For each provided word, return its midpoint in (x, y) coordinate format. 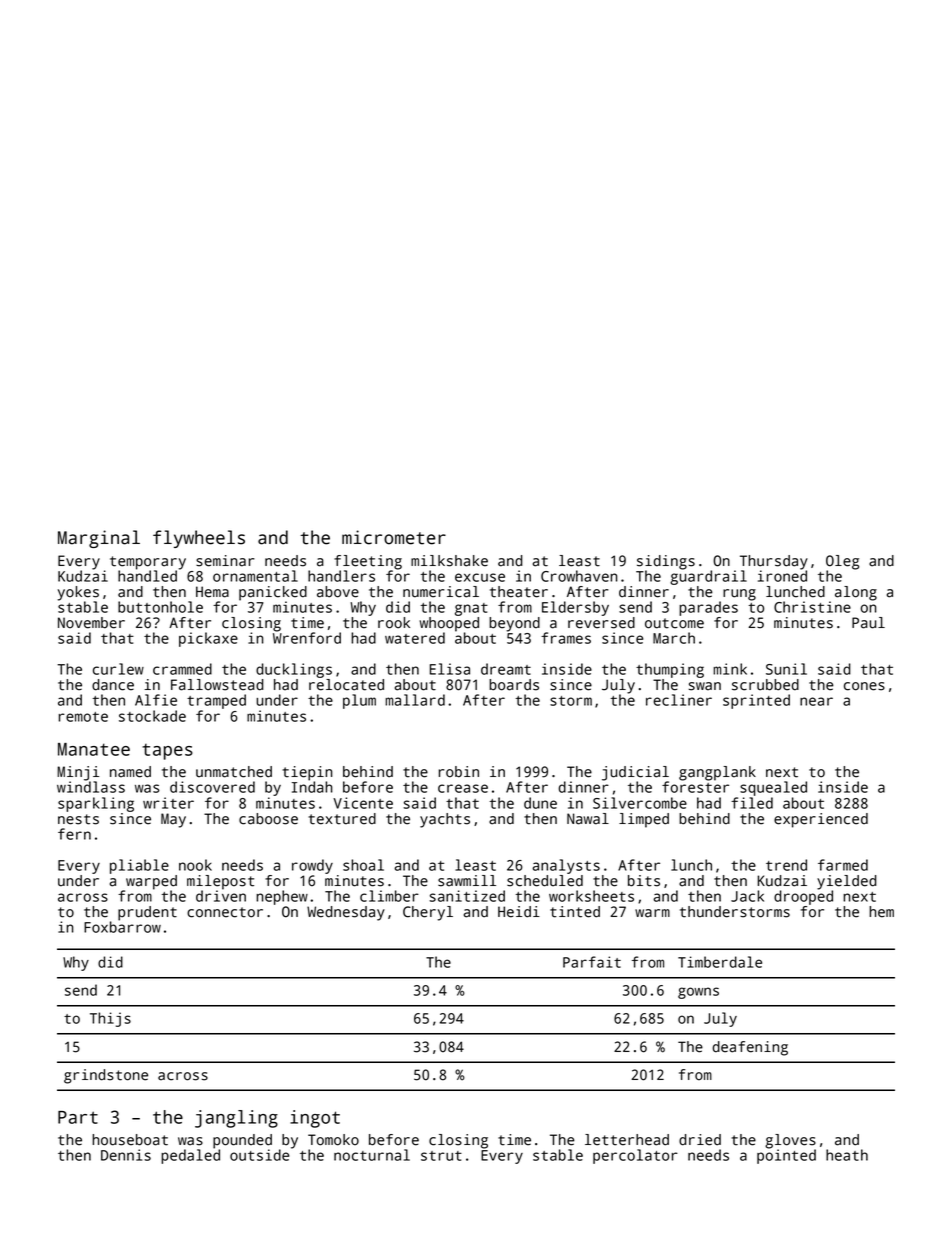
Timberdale (720, 962)
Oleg (842, 562)
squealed (773, 788)
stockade (152, 716)
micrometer (394, 537)
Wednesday (346, 913)
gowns (698, 993)
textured (342, 819)
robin (459, 772)
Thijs (110, 1019)
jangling (236, 1119)
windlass (91, 787)
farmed (843, 865)
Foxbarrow (122, 927)
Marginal (99, 539)
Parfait (592, 962)
